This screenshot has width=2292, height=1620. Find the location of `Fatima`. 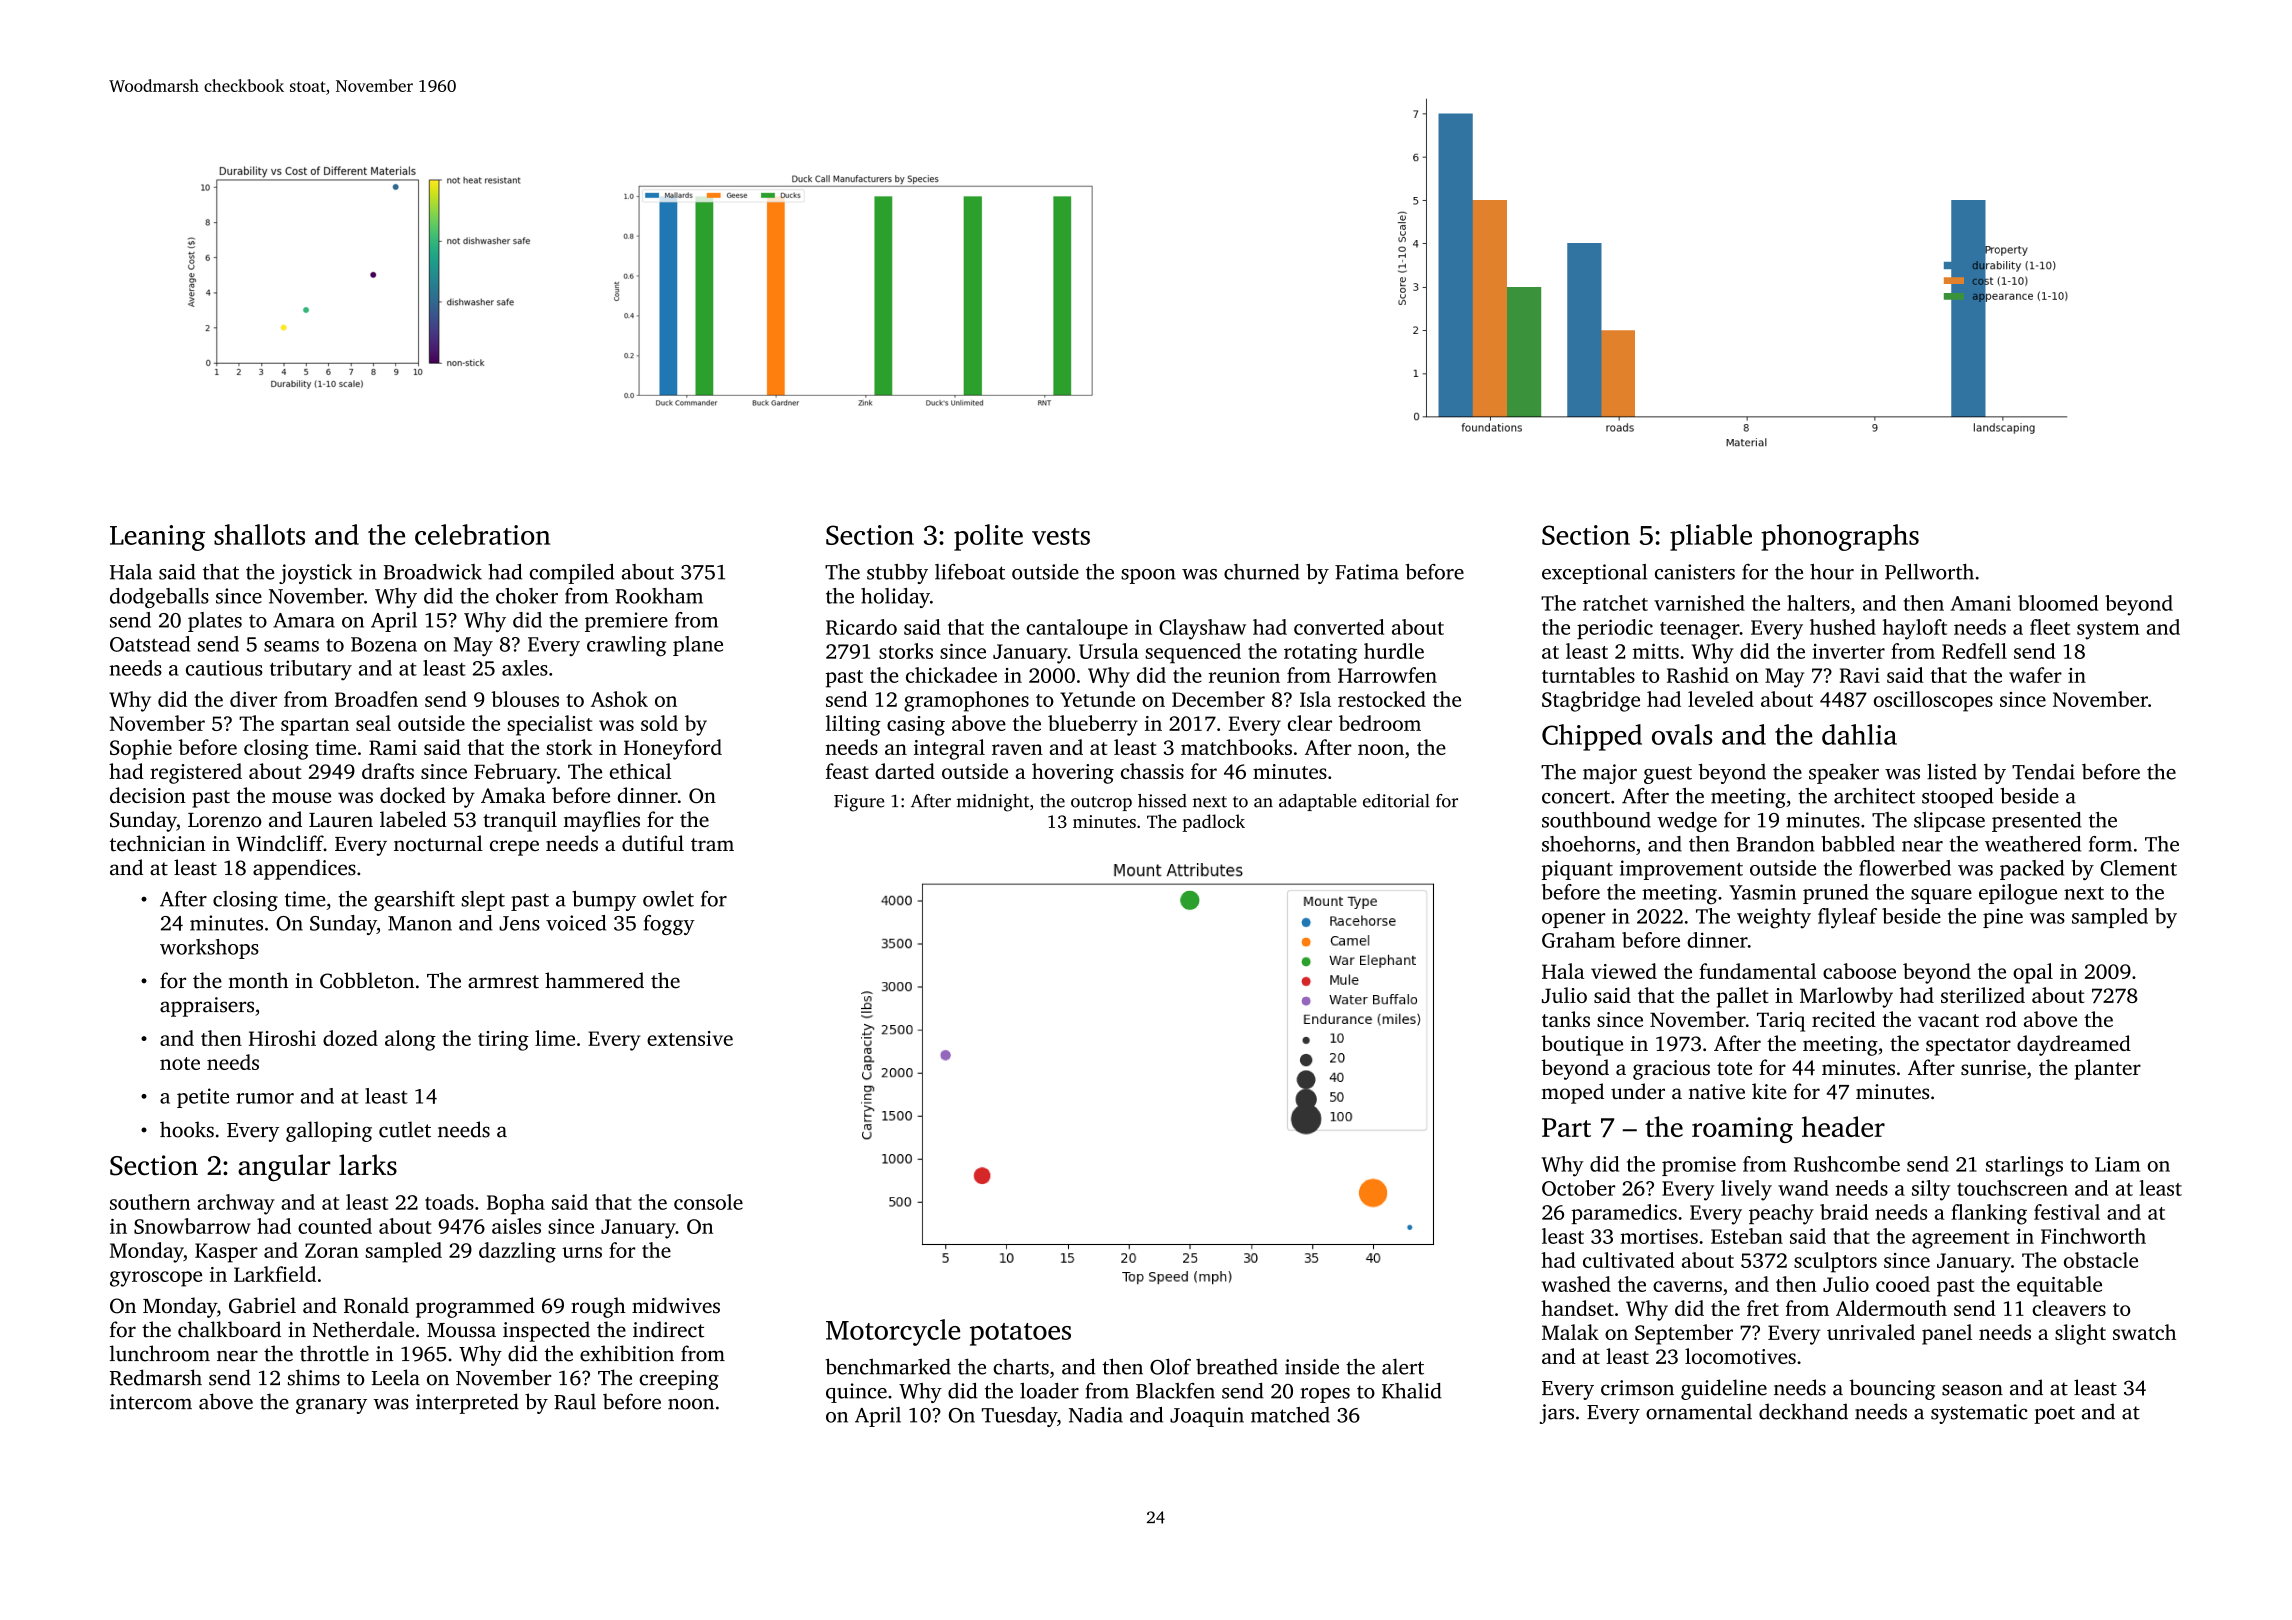

Fatima is located at coordinates (1367, 572).
